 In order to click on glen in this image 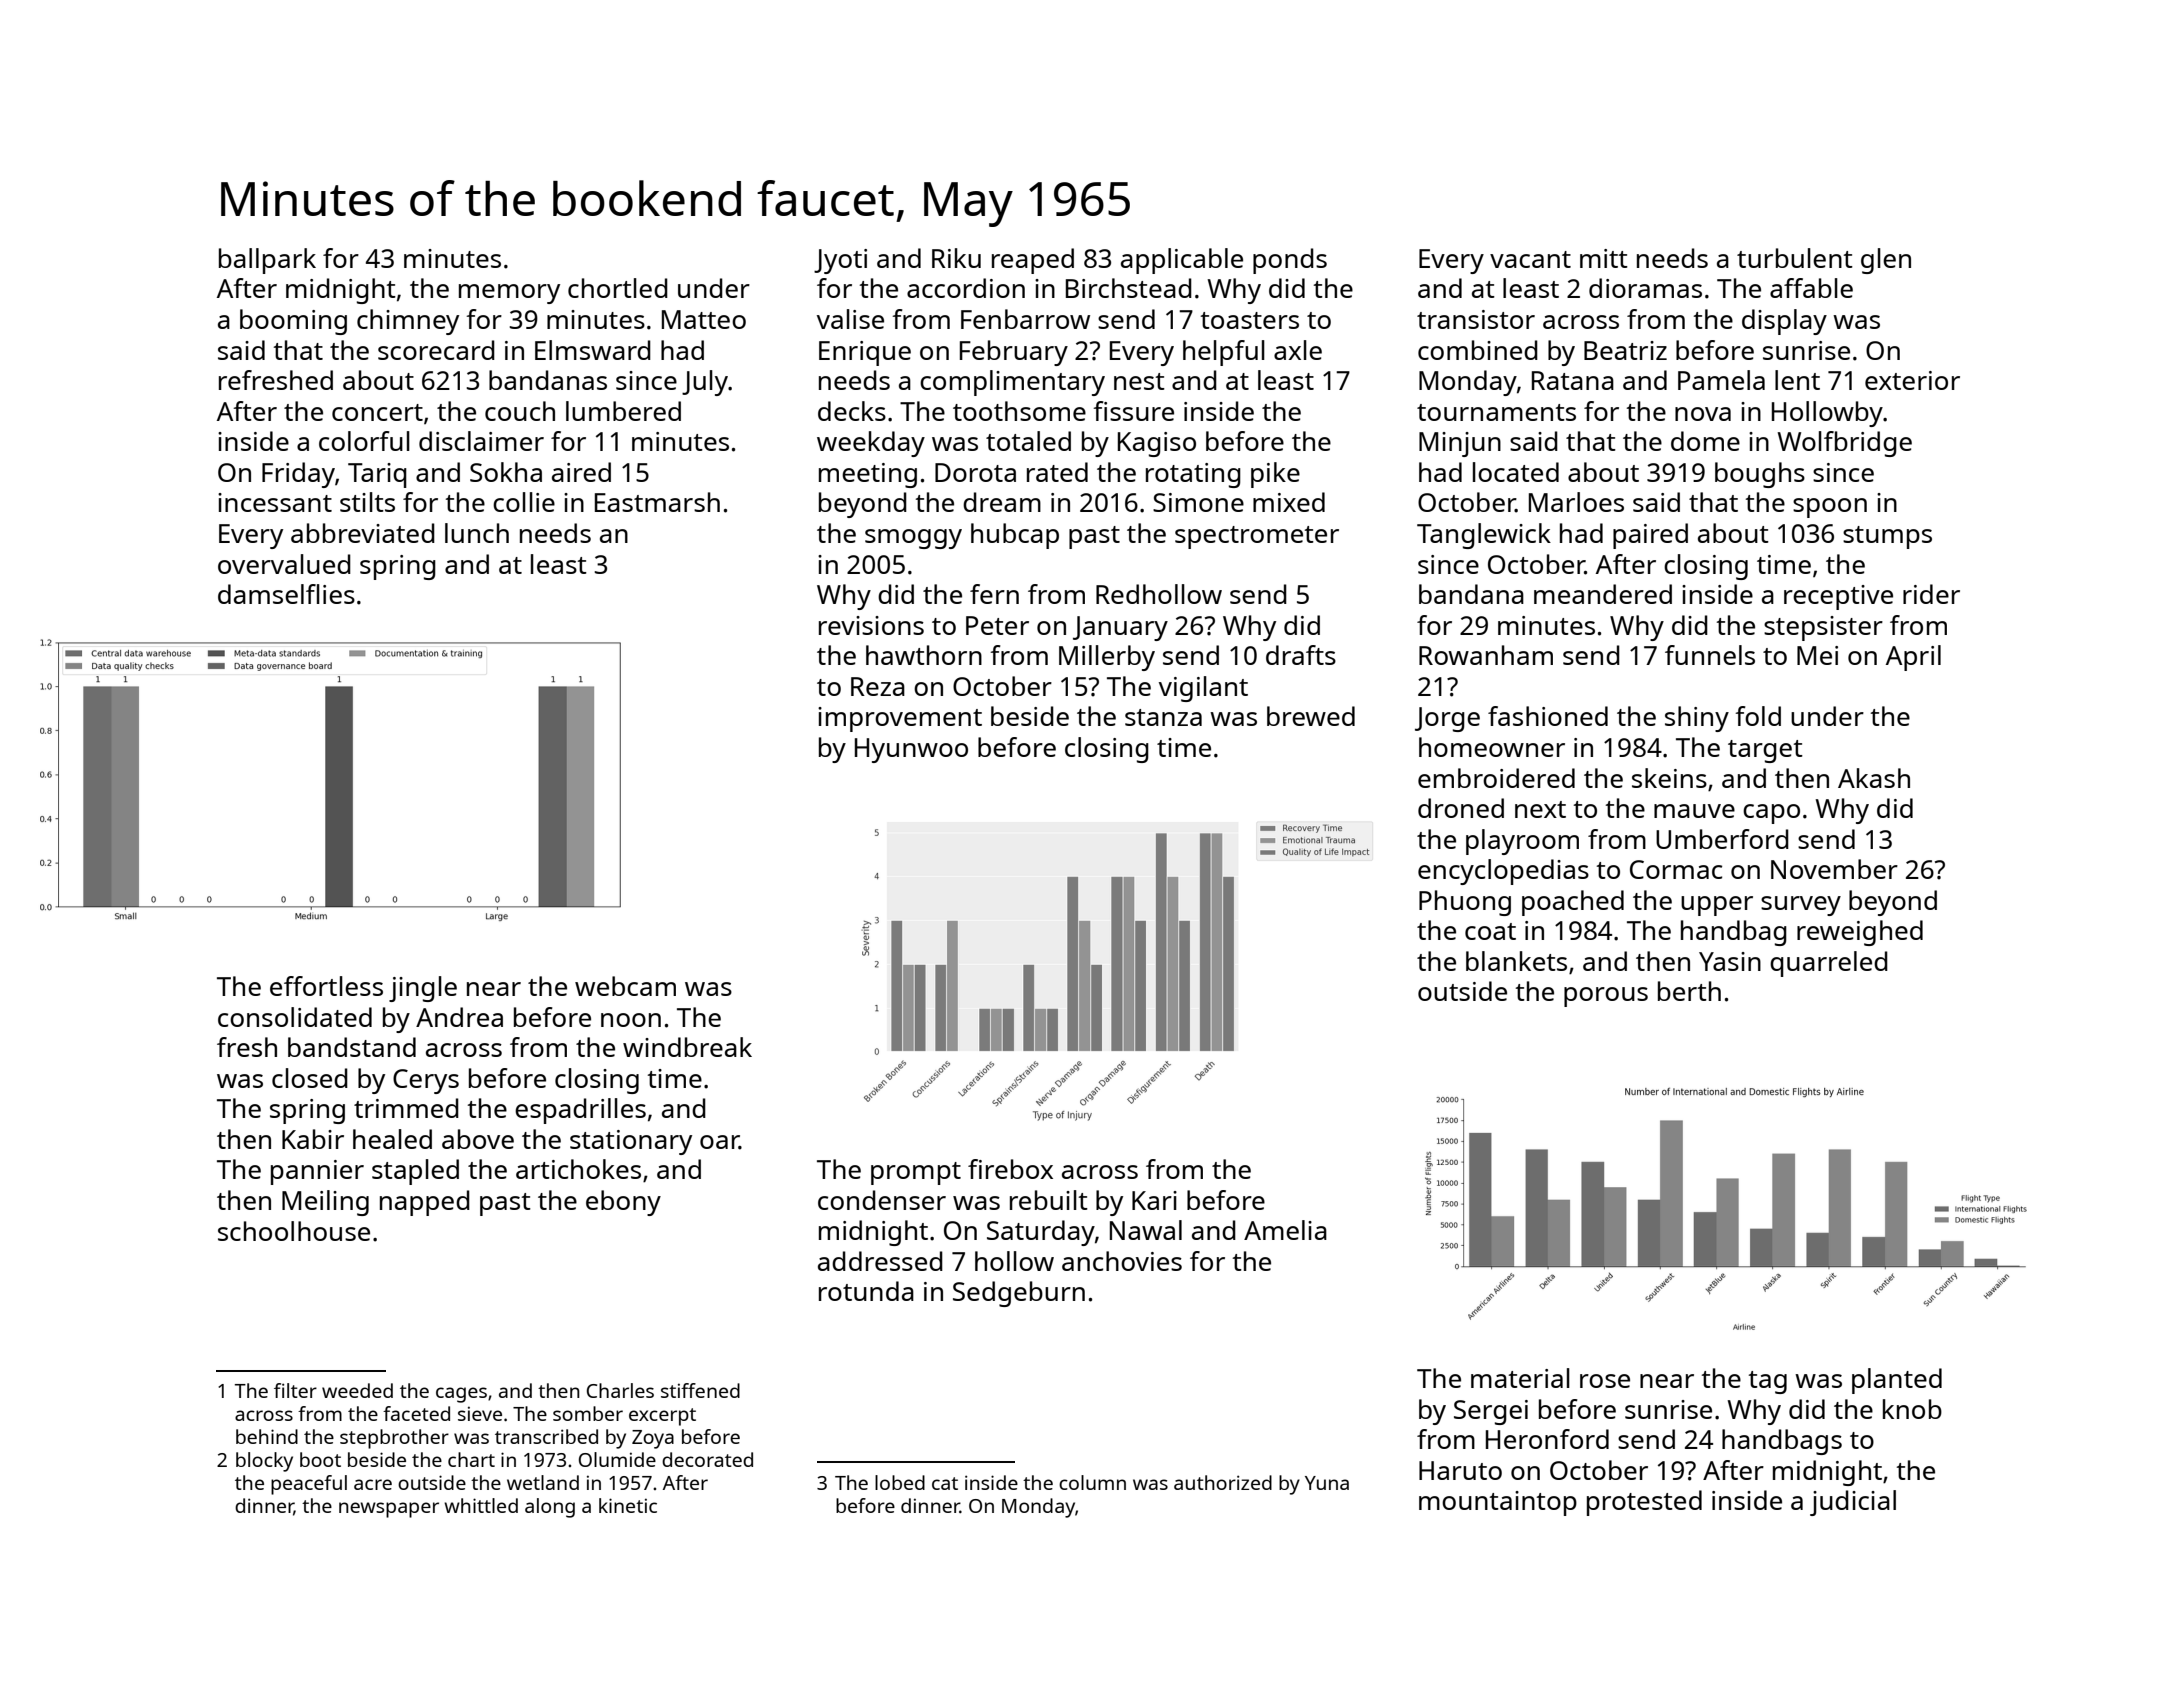, I will do `click(1886, 261)`.
